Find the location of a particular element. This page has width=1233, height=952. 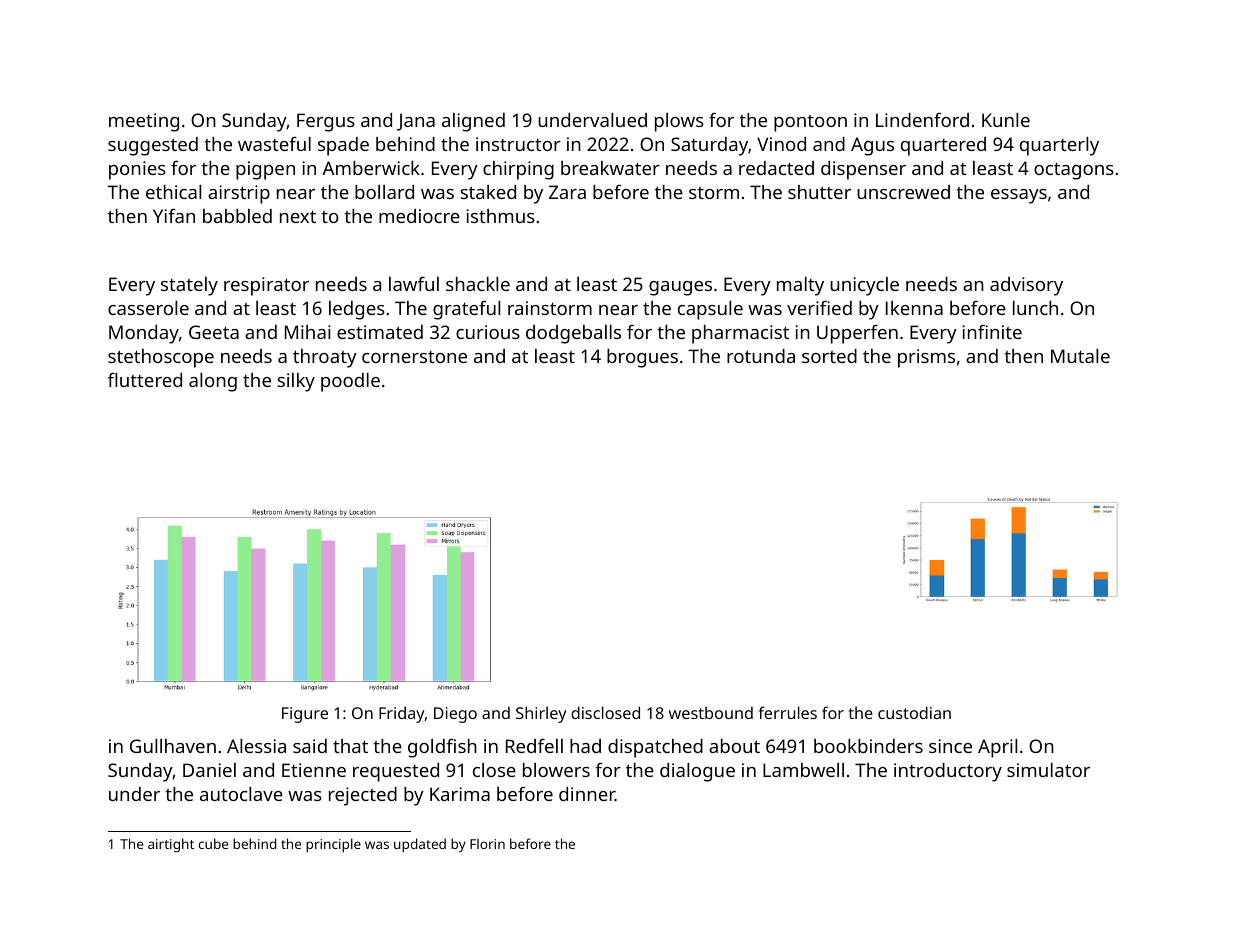

introductory is located at coordinates (948, 772).
